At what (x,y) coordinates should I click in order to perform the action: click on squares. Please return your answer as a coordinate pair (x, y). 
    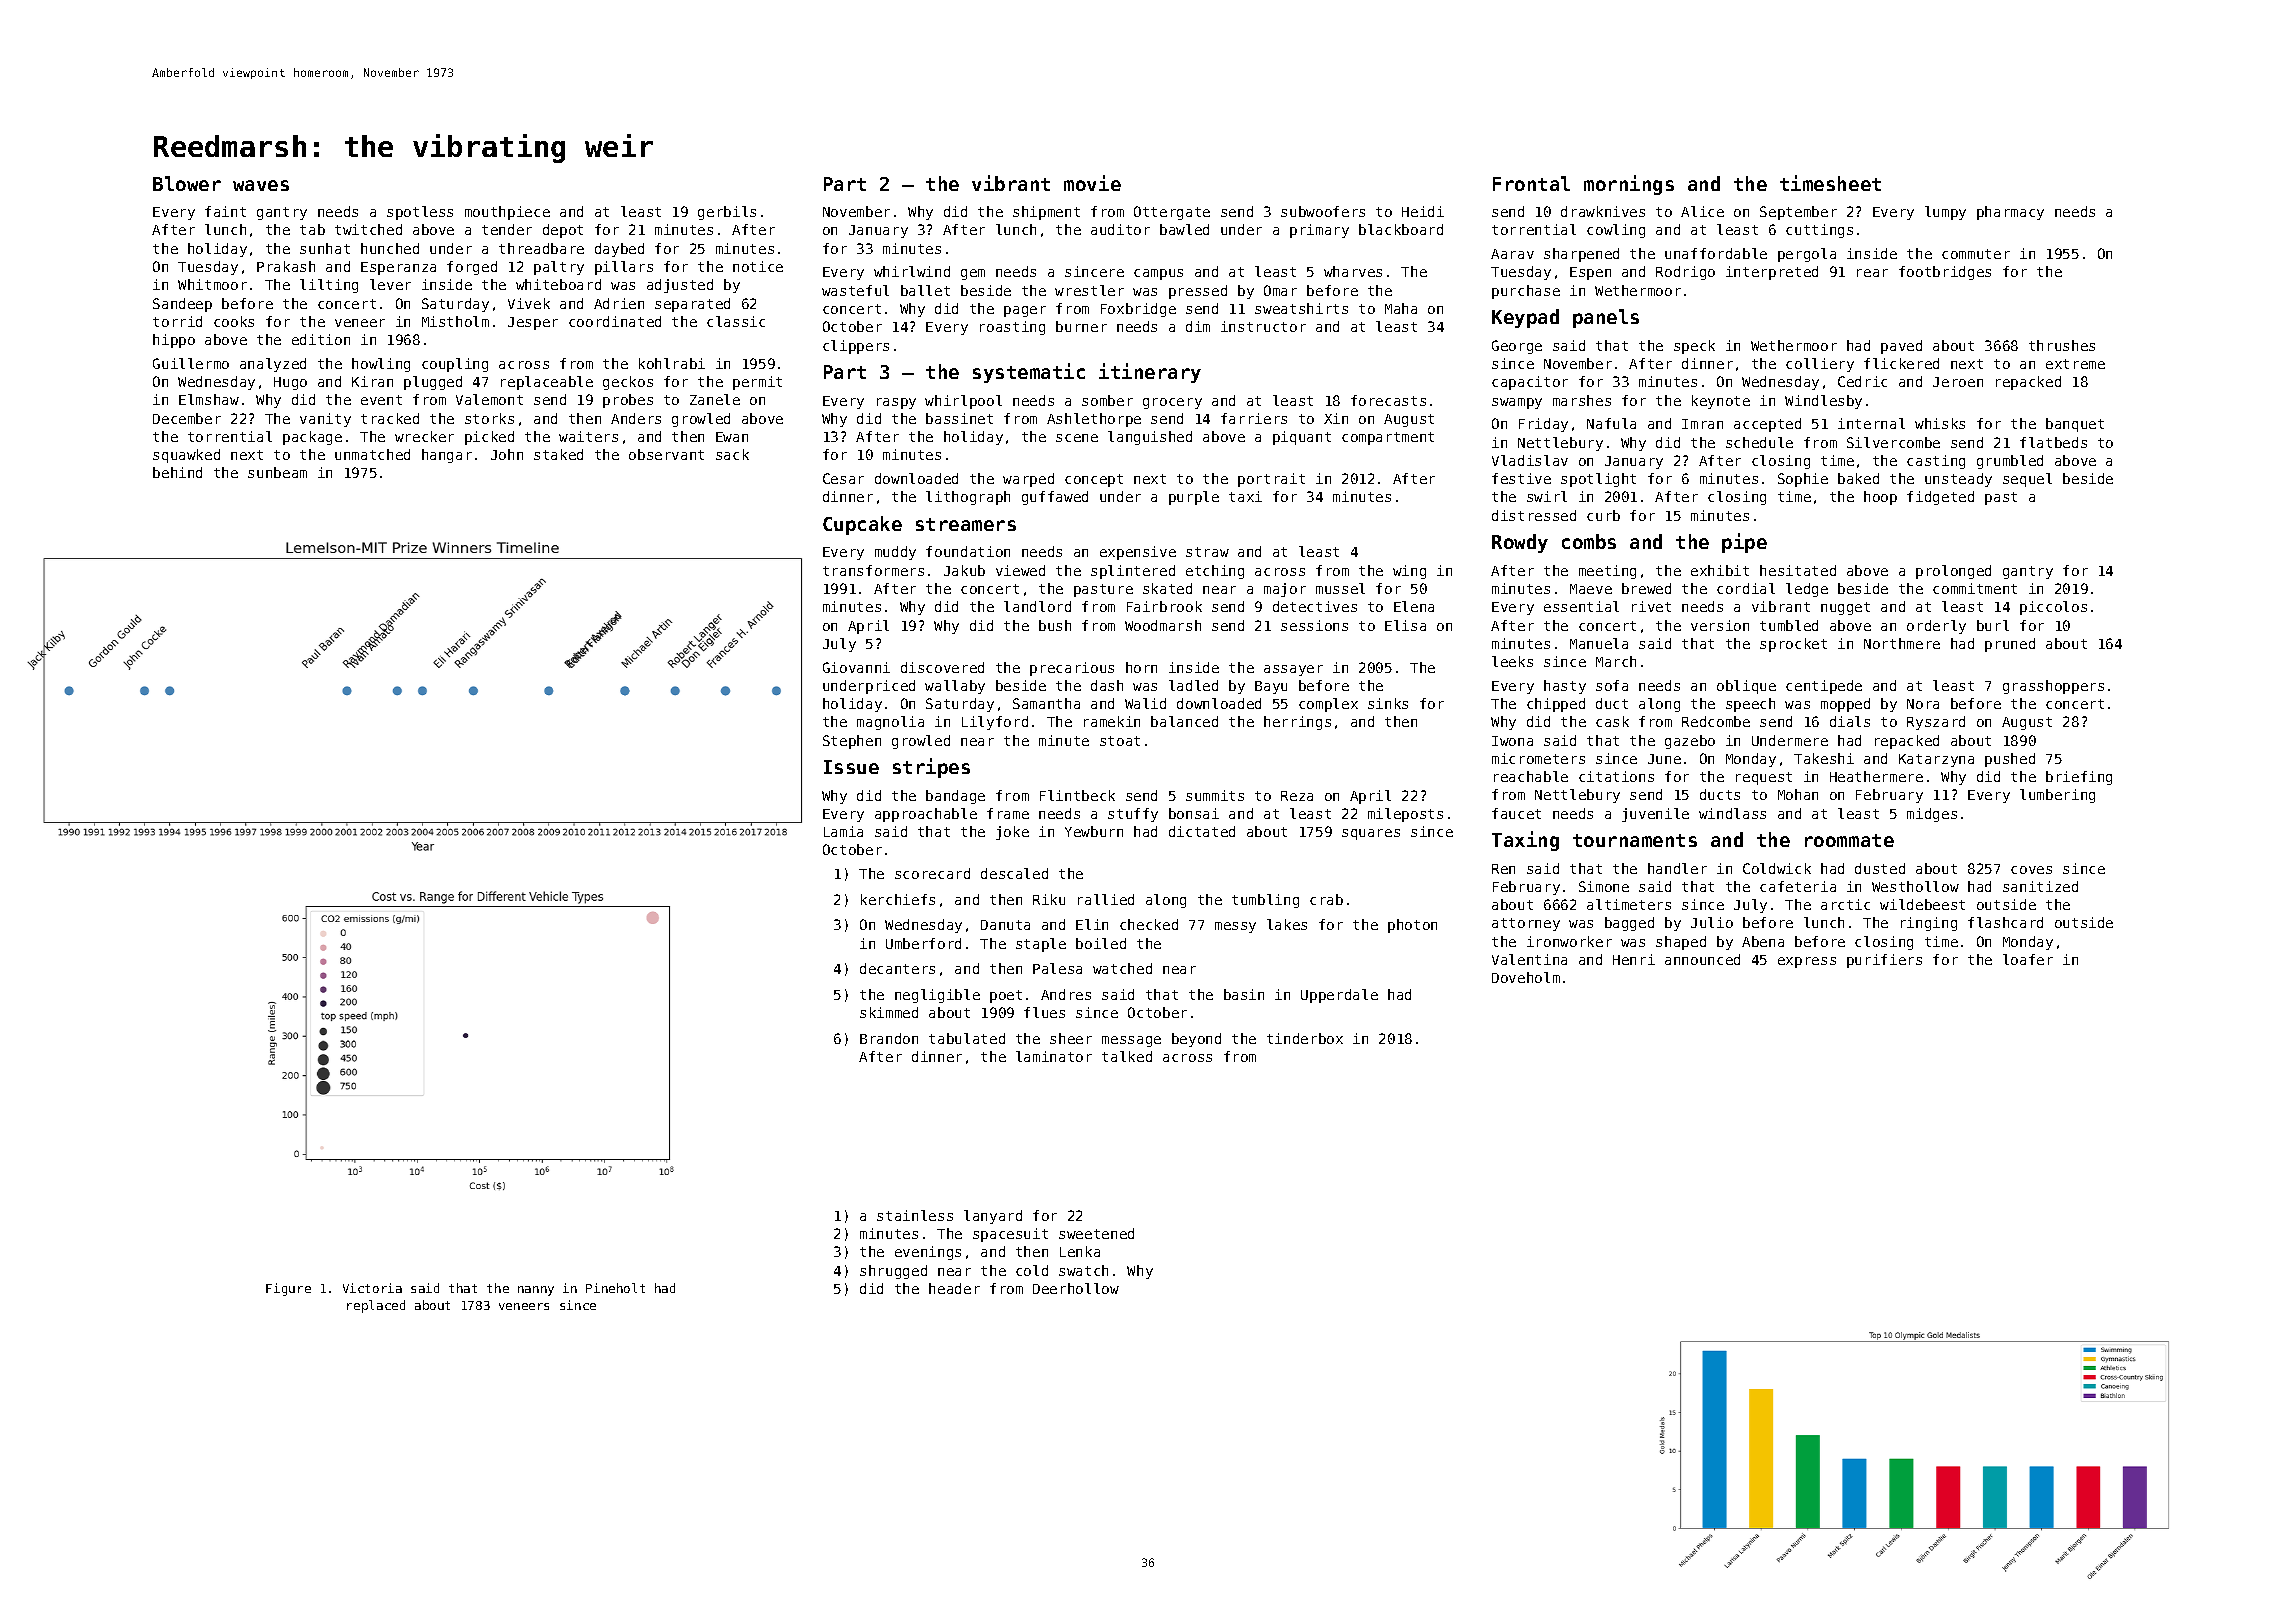
    Looking at the image, I should click on (1371, 834).
